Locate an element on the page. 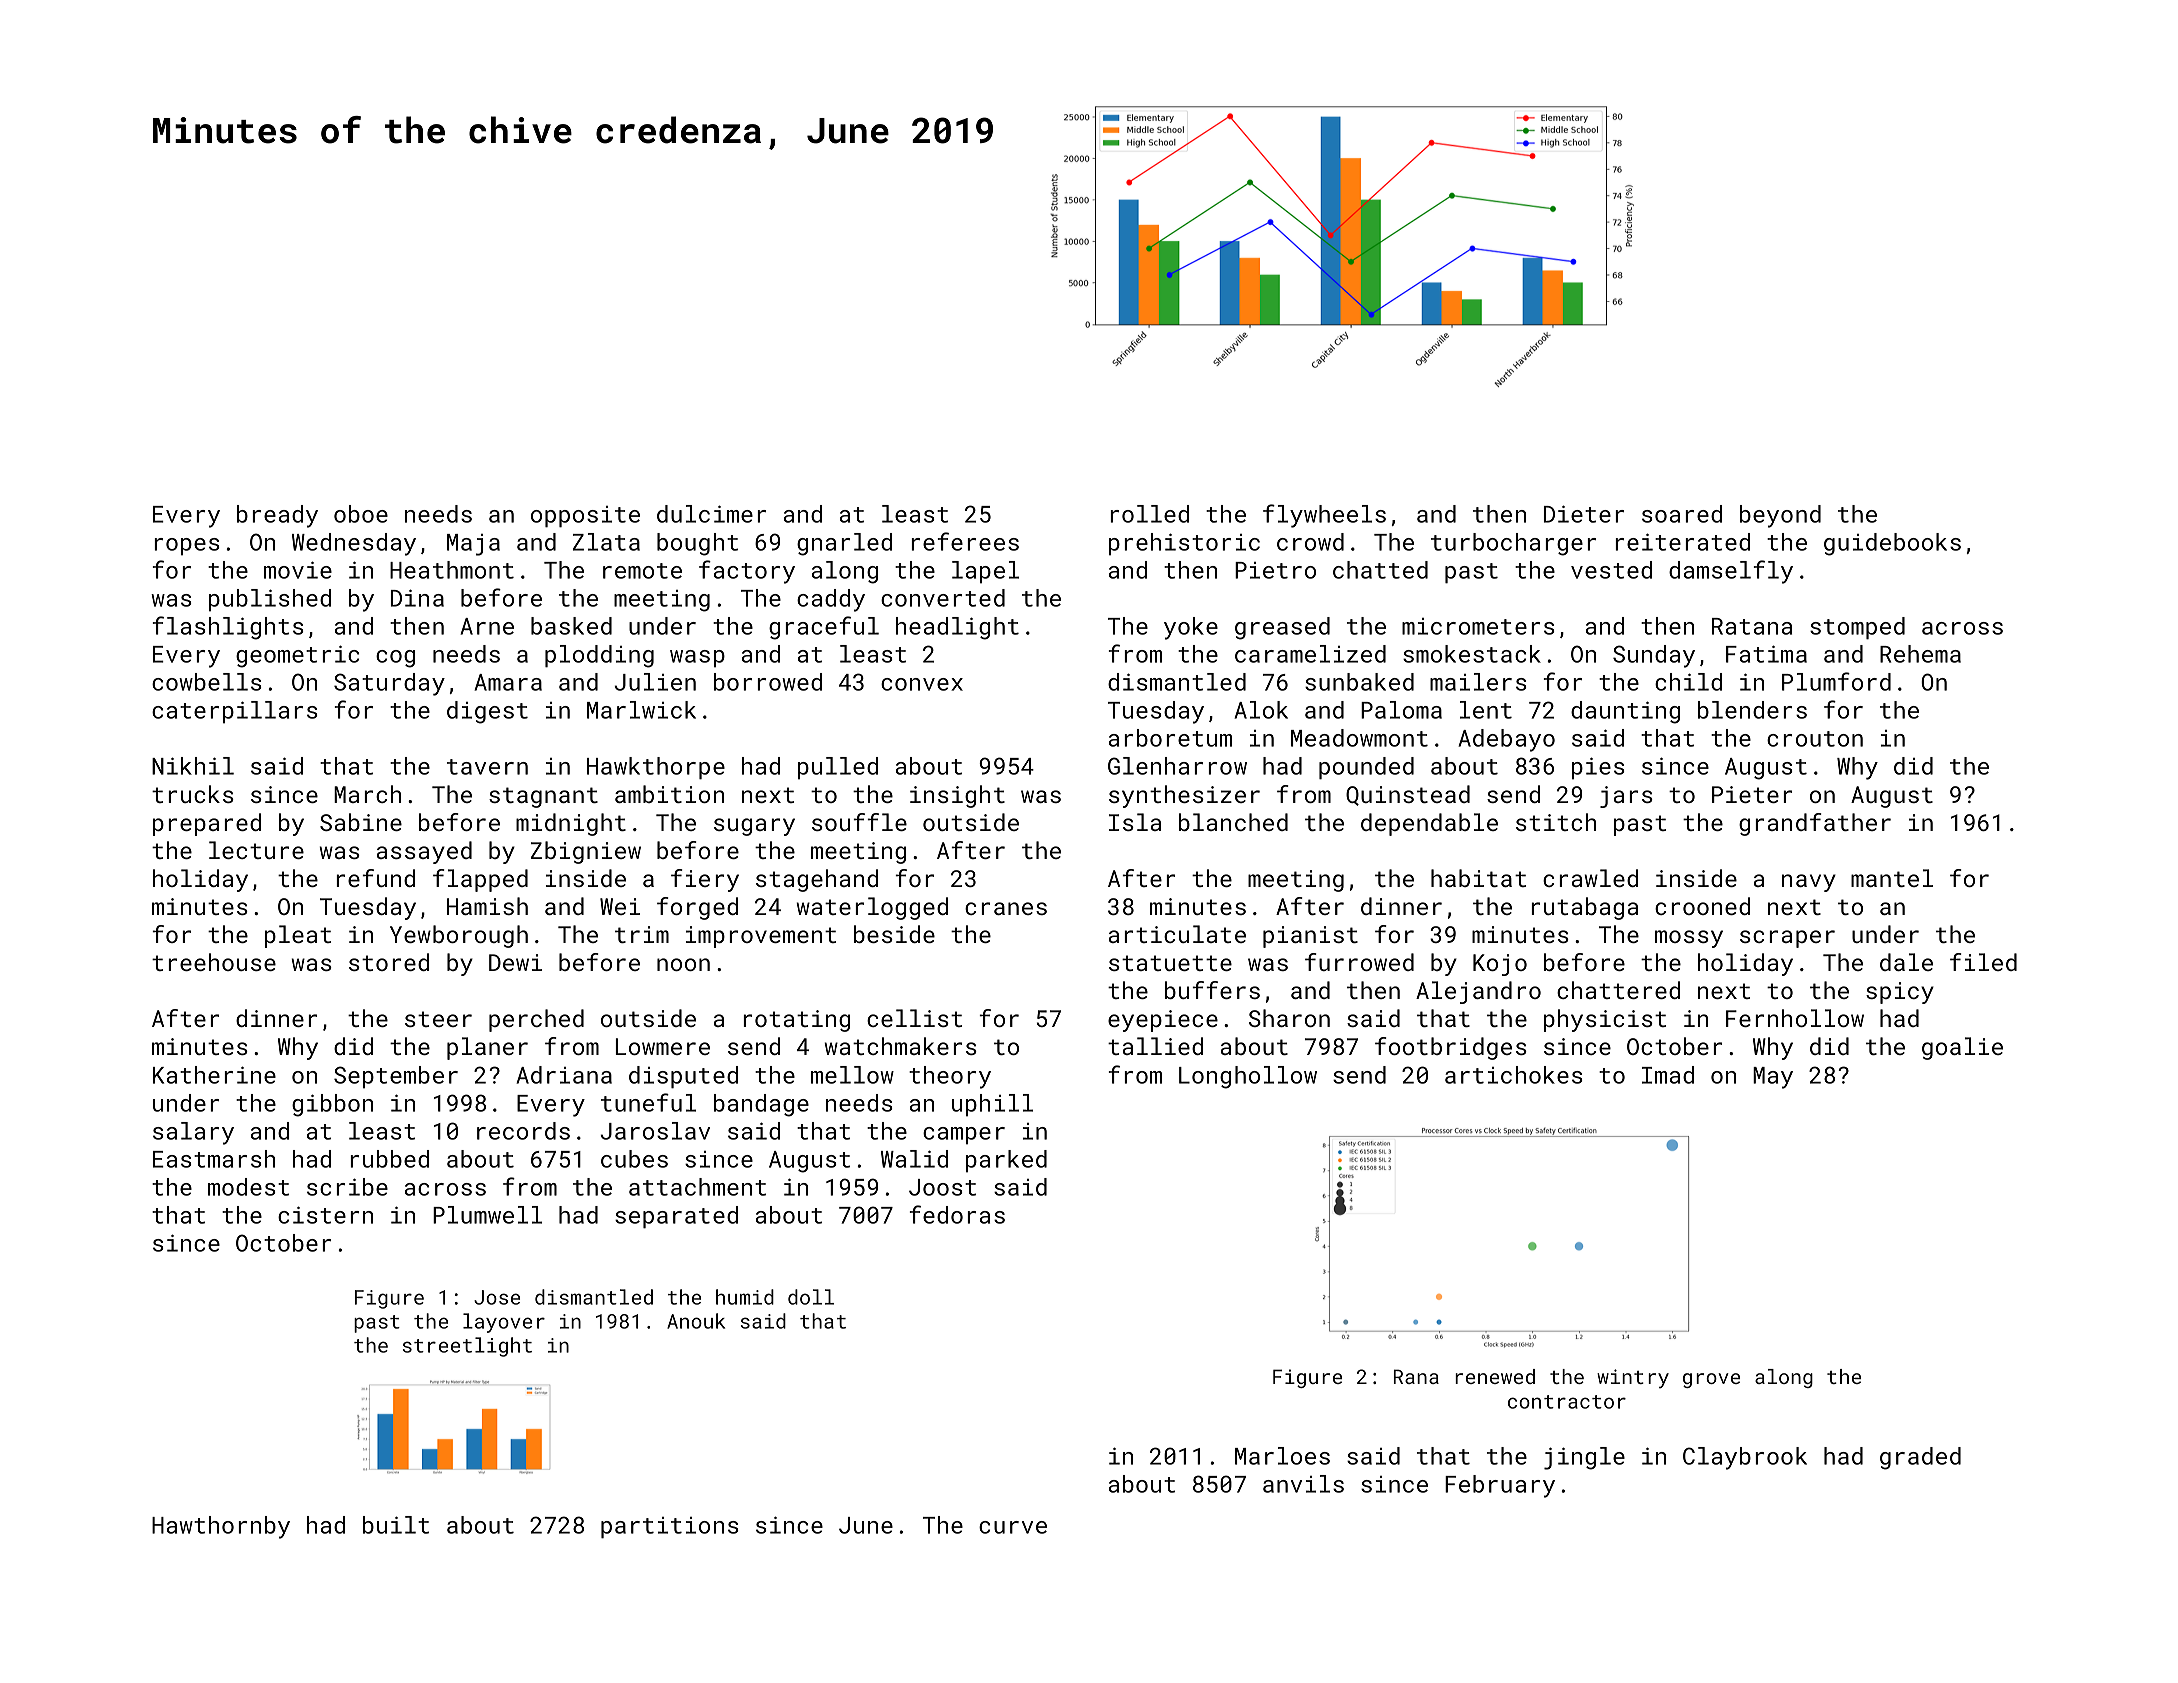  Marloes is located at coordinates (1282, 1456).
